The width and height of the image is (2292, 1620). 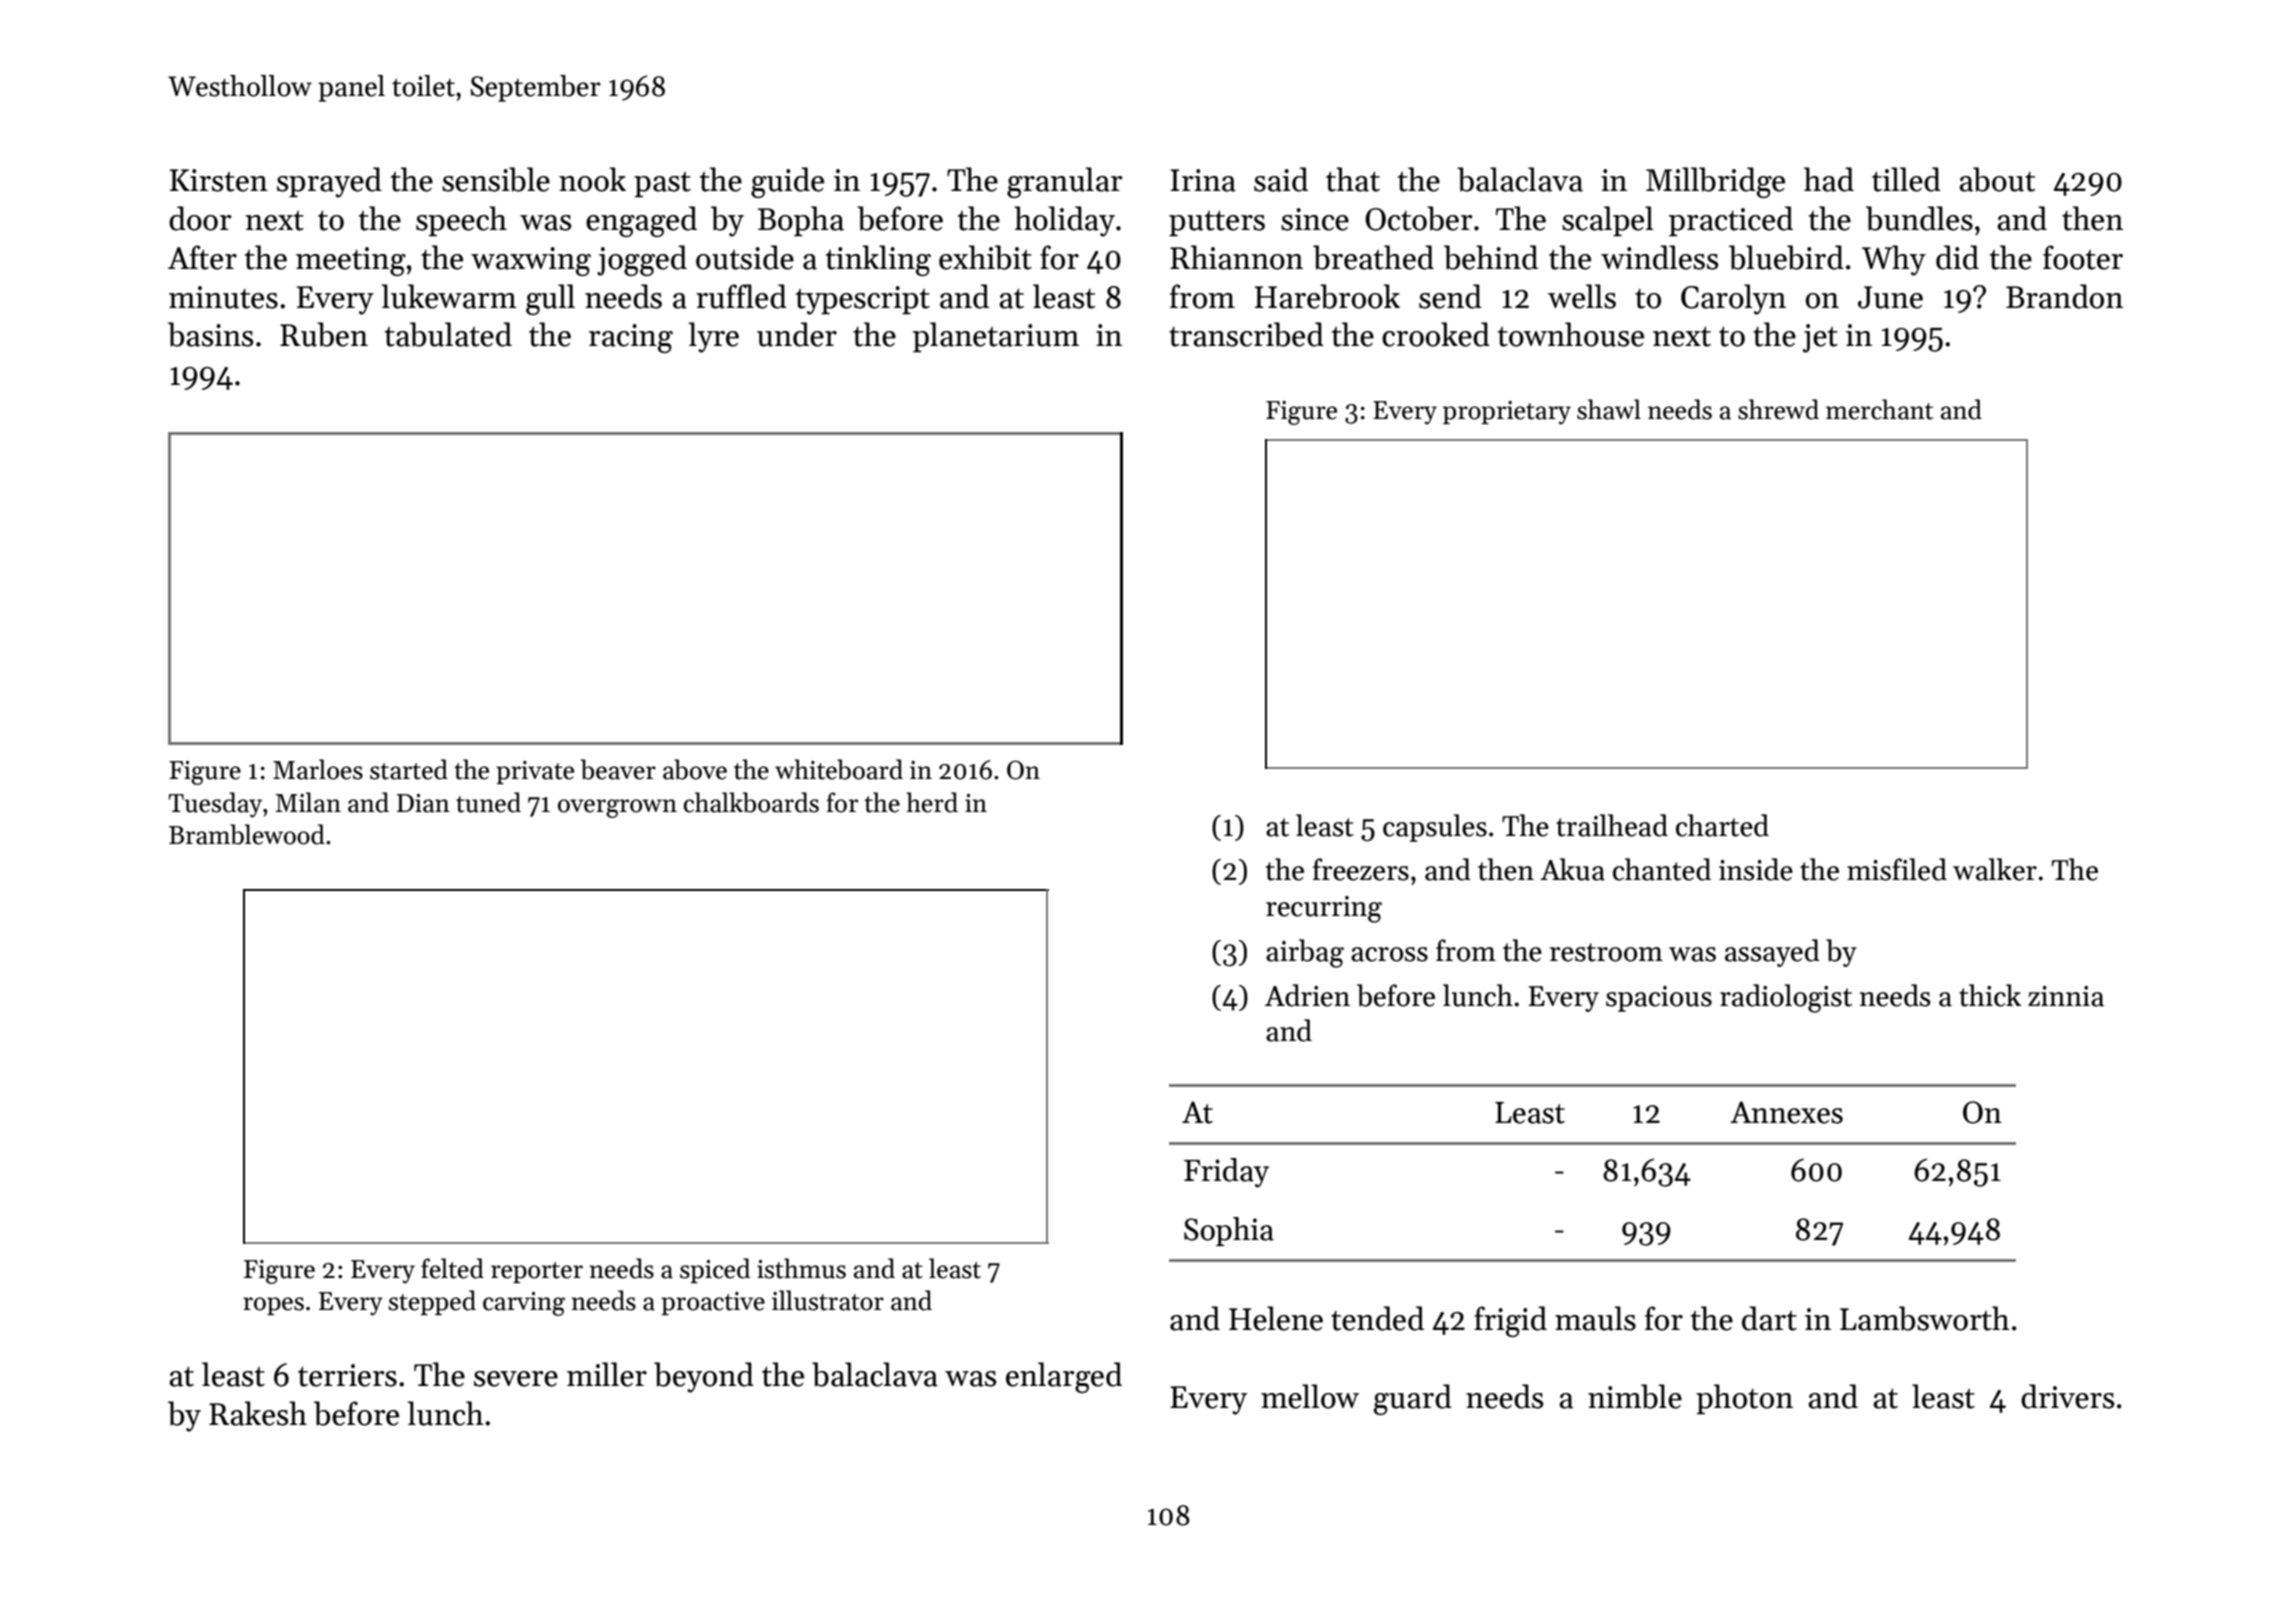 What do you see at coordinates (273, 1306) in the image?
I see `ropes` at bounding box center [273, 1306].
